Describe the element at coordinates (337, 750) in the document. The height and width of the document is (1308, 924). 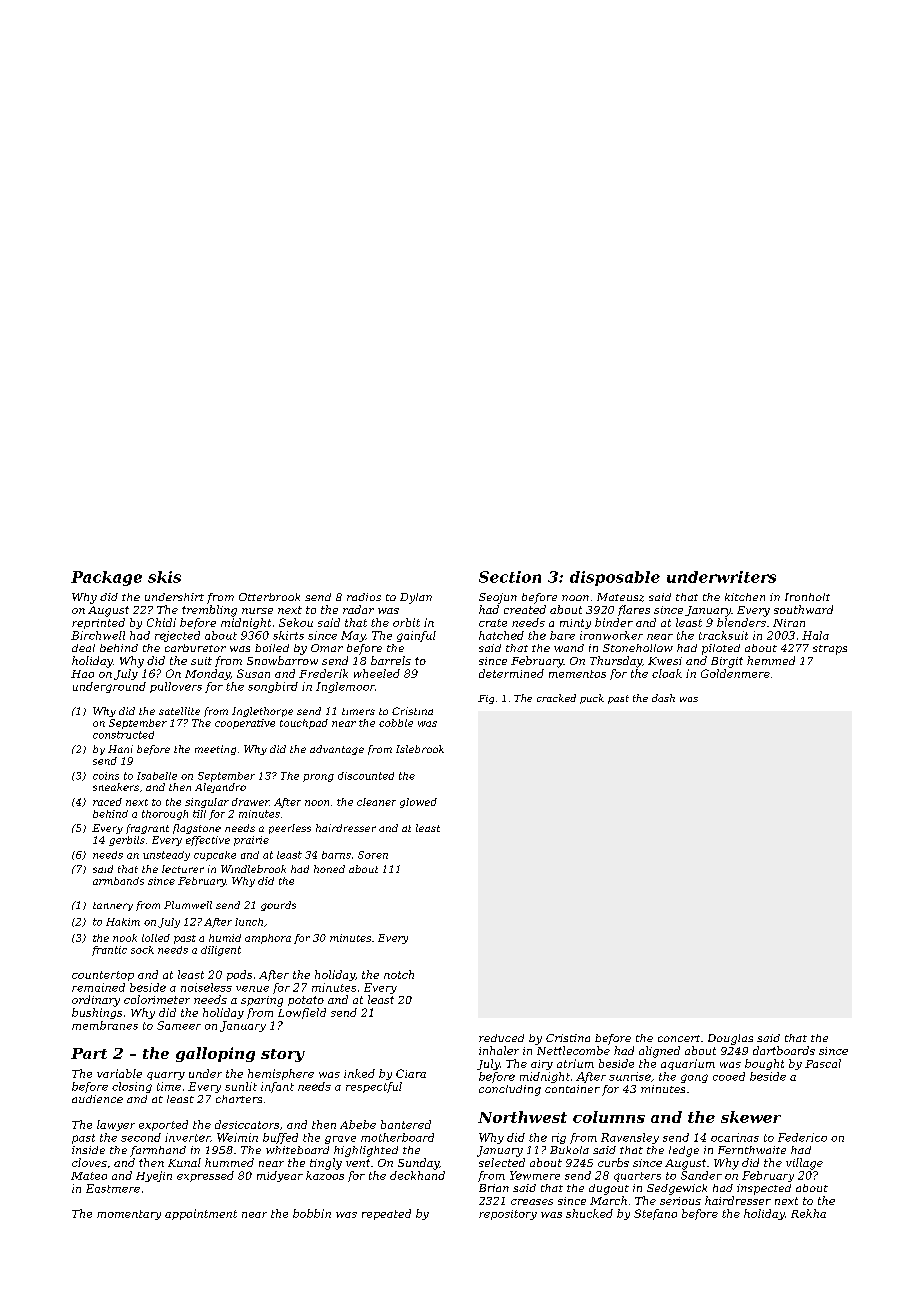
I see `advantage` at that location.
